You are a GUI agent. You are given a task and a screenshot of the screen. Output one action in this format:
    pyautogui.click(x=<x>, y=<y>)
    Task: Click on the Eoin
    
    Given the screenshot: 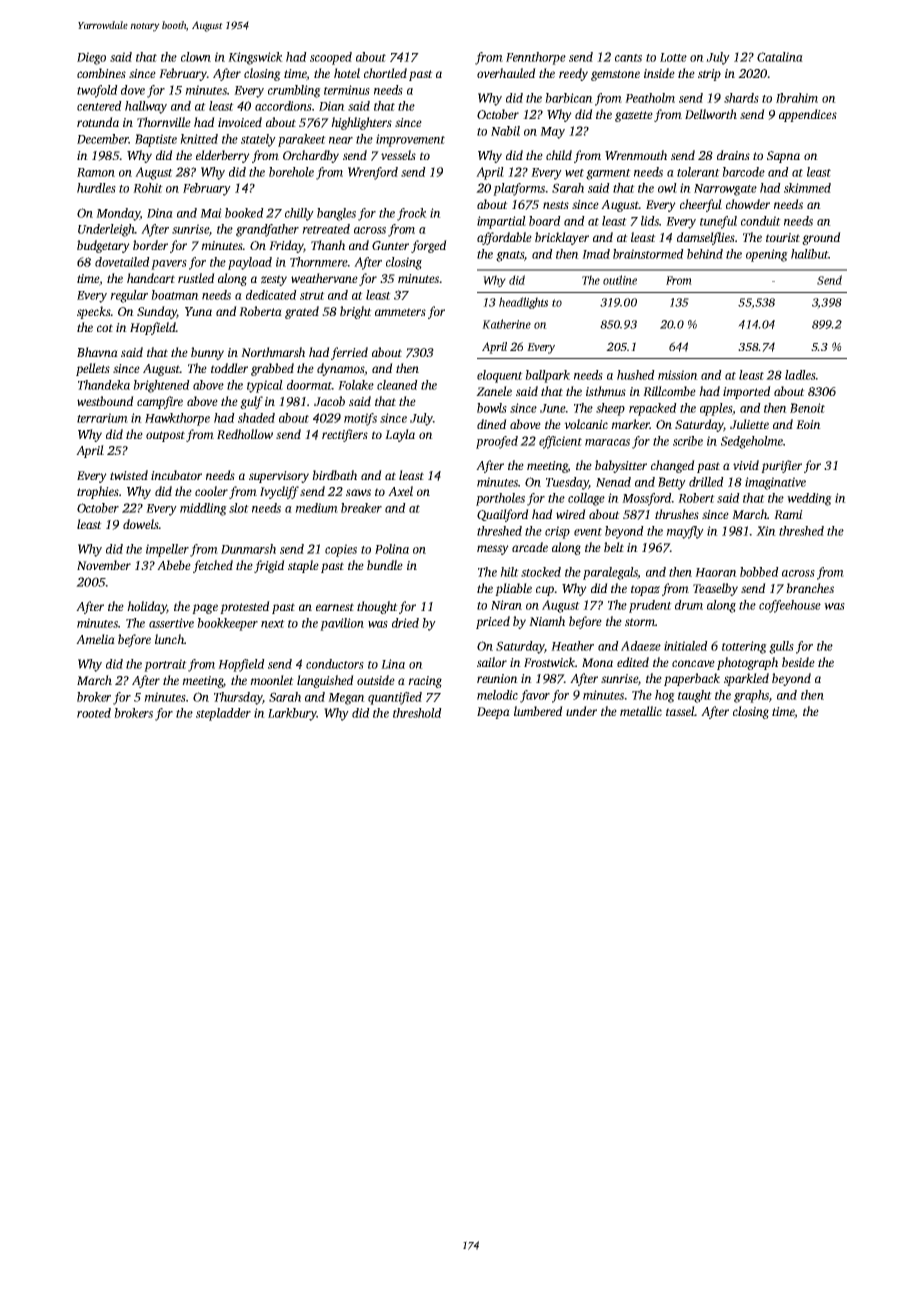 What is the action you would take?
    pyautogui.click(x=808, y=424)
